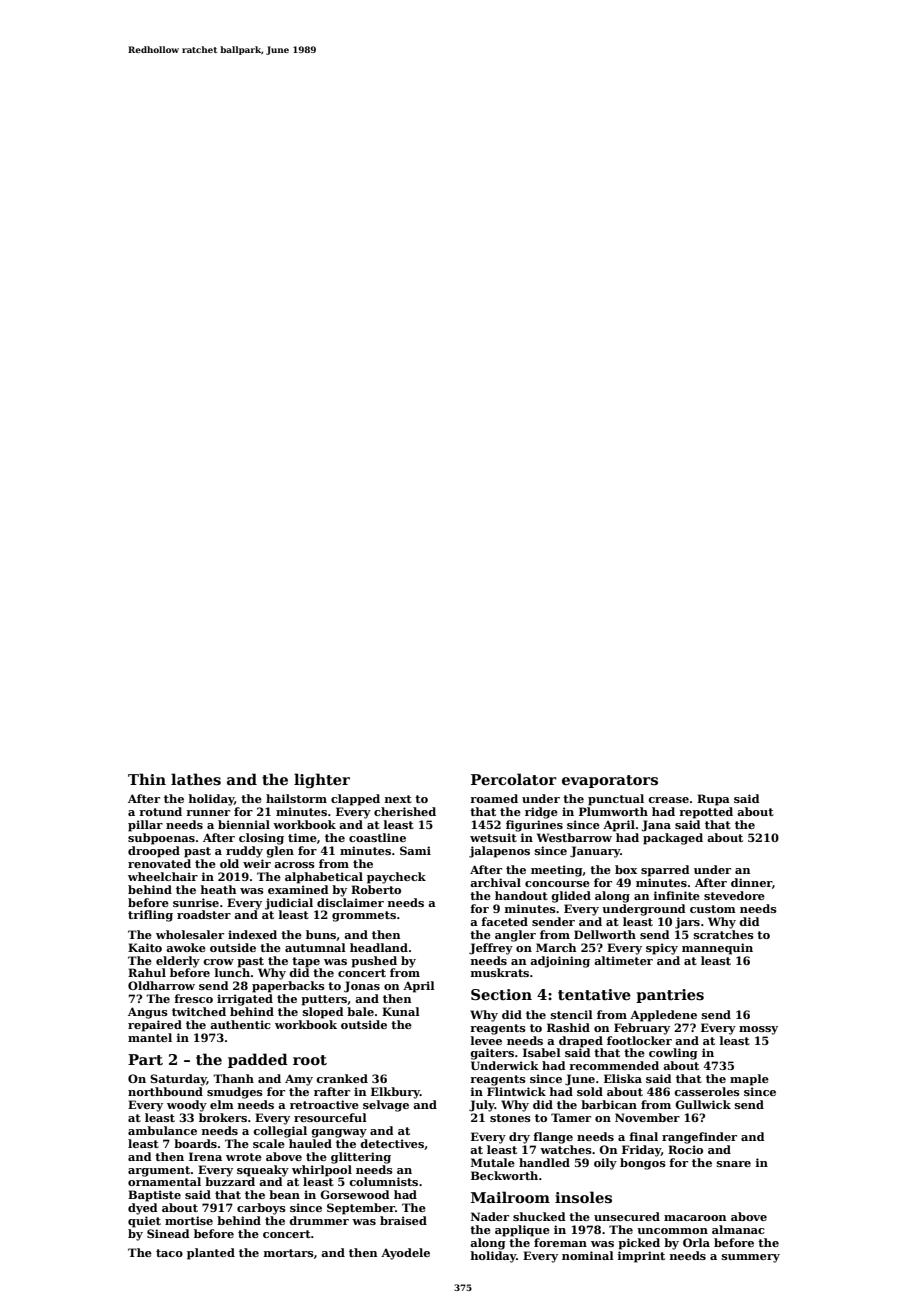  Describe the element at coordinates (610, 781) in the screenshot. I see `evaporators` at that location.
